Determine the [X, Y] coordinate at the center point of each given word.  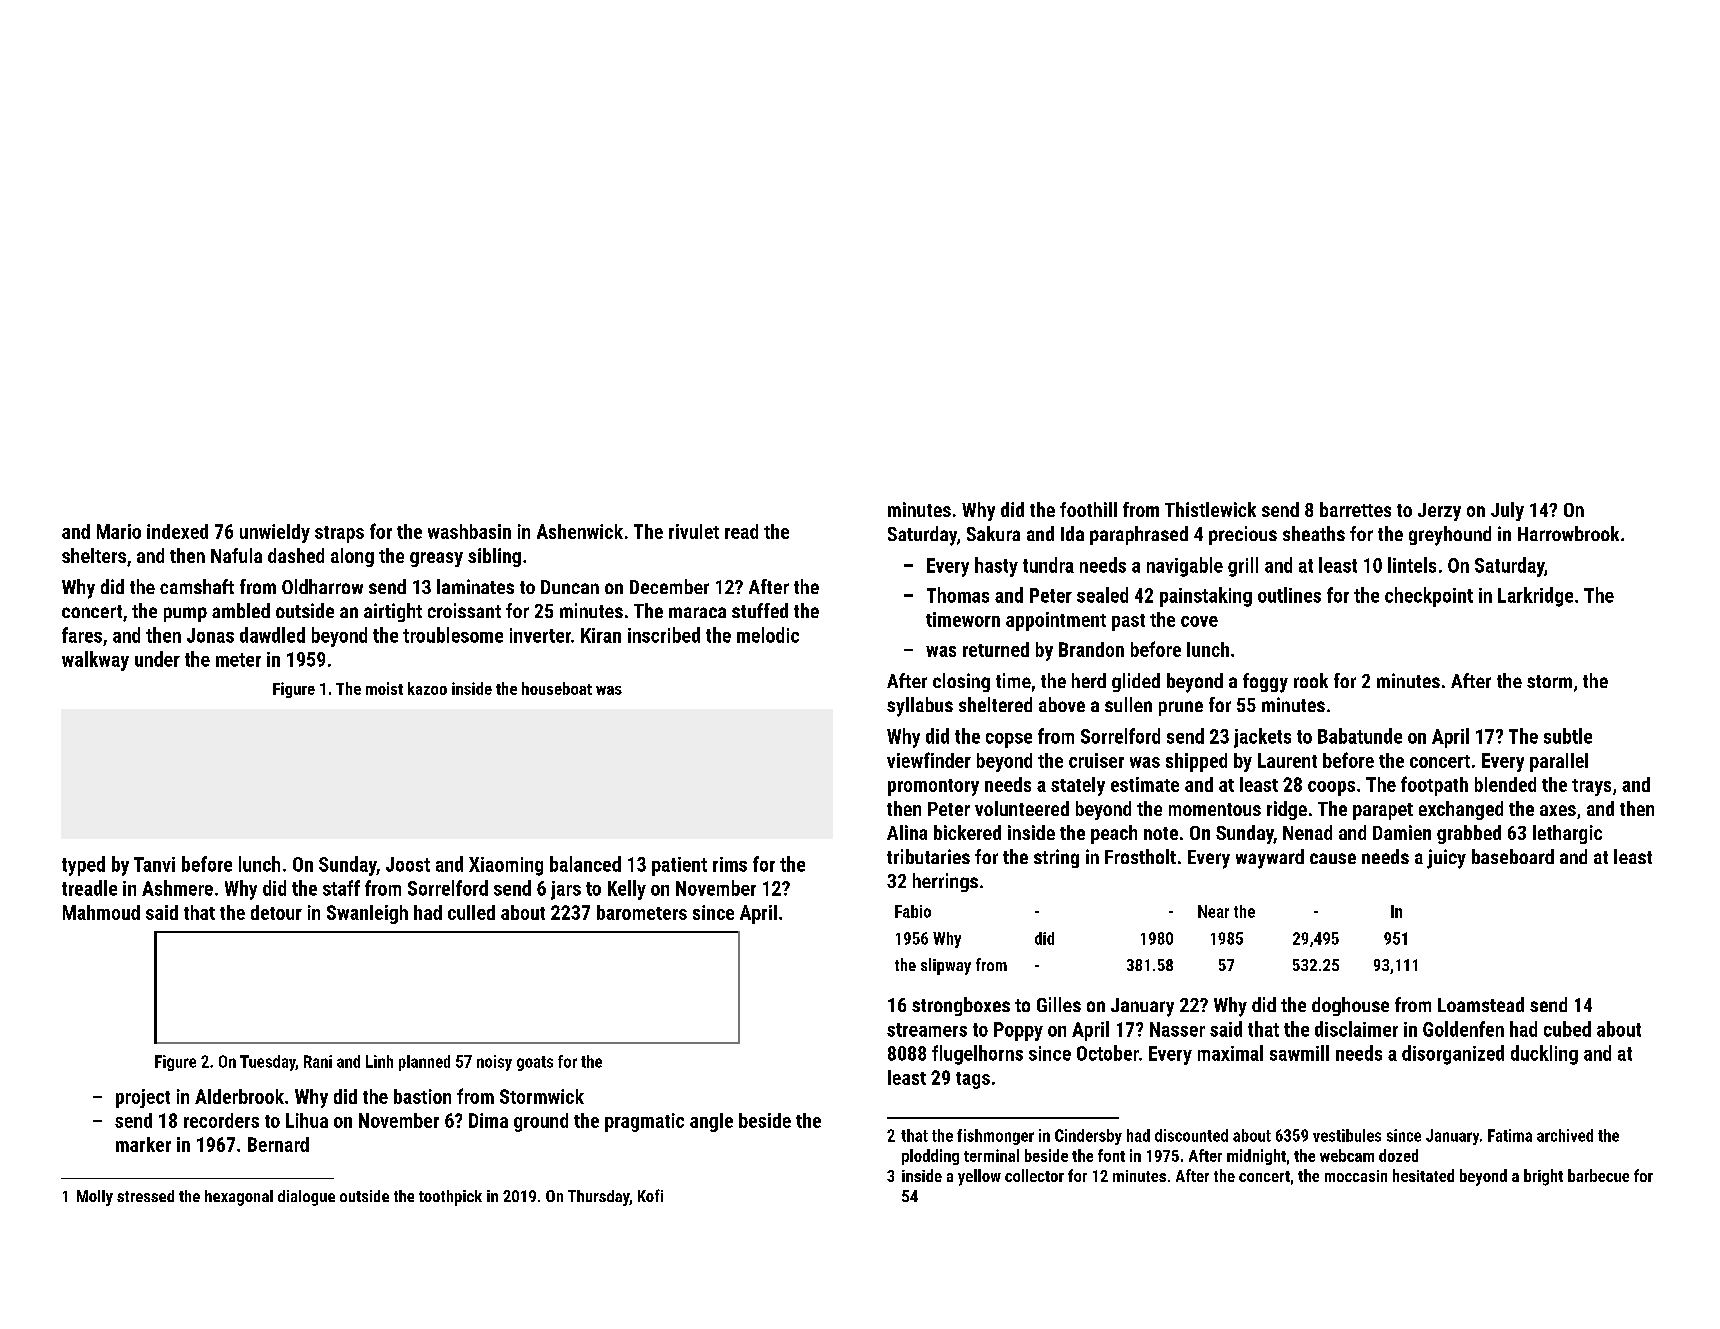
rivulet [694, 531]
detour [276, 912]
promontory [933, 787]
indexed [177, 531]
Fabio [913, 911]
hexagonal [239, 1198]
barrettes [1355, 509]
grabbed [1469, 834]
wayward [1270, 859]
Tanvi [154, 864]
